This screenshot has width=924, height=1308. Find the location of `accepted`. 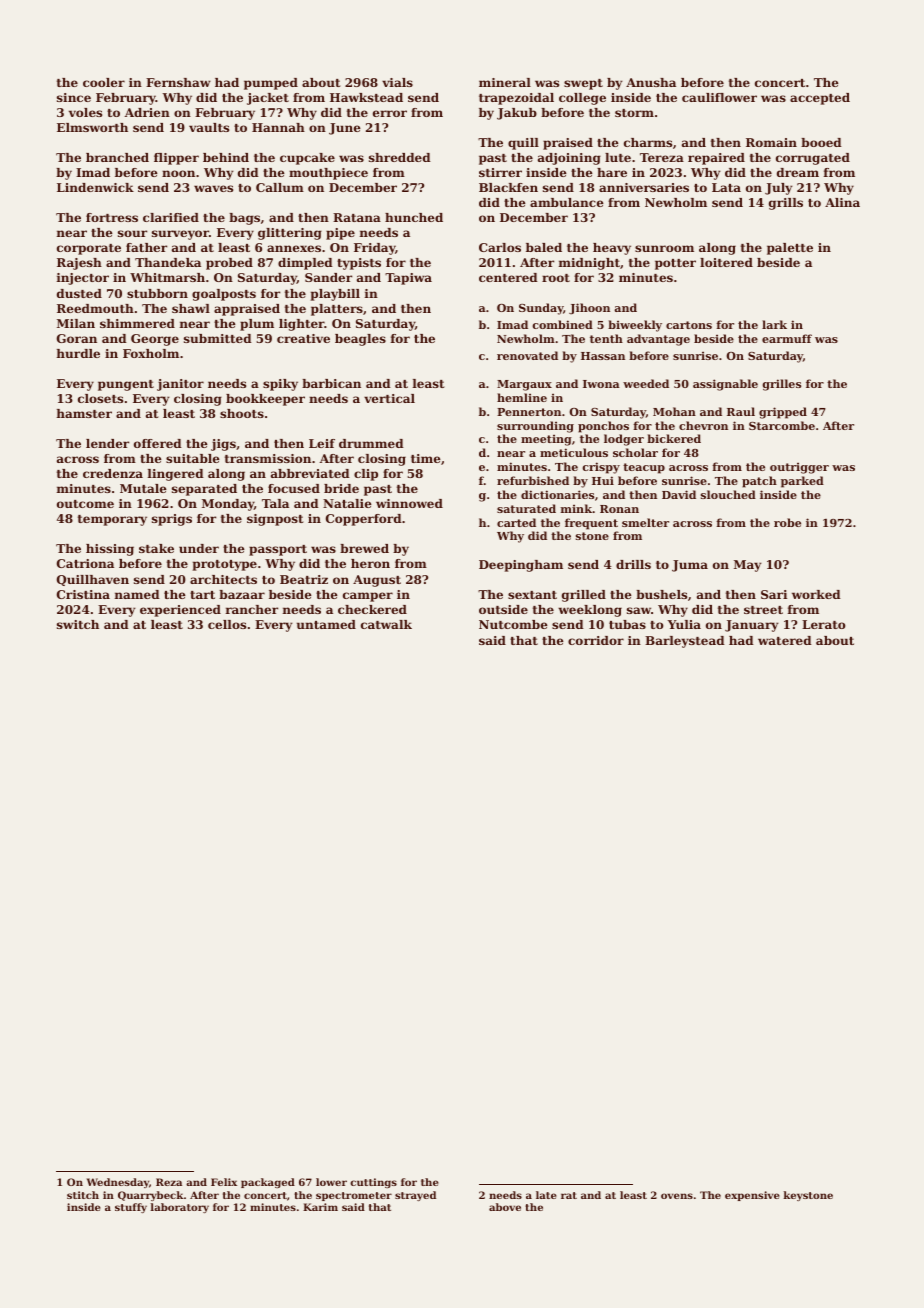

accepted is located at coordinates (820, 99).
